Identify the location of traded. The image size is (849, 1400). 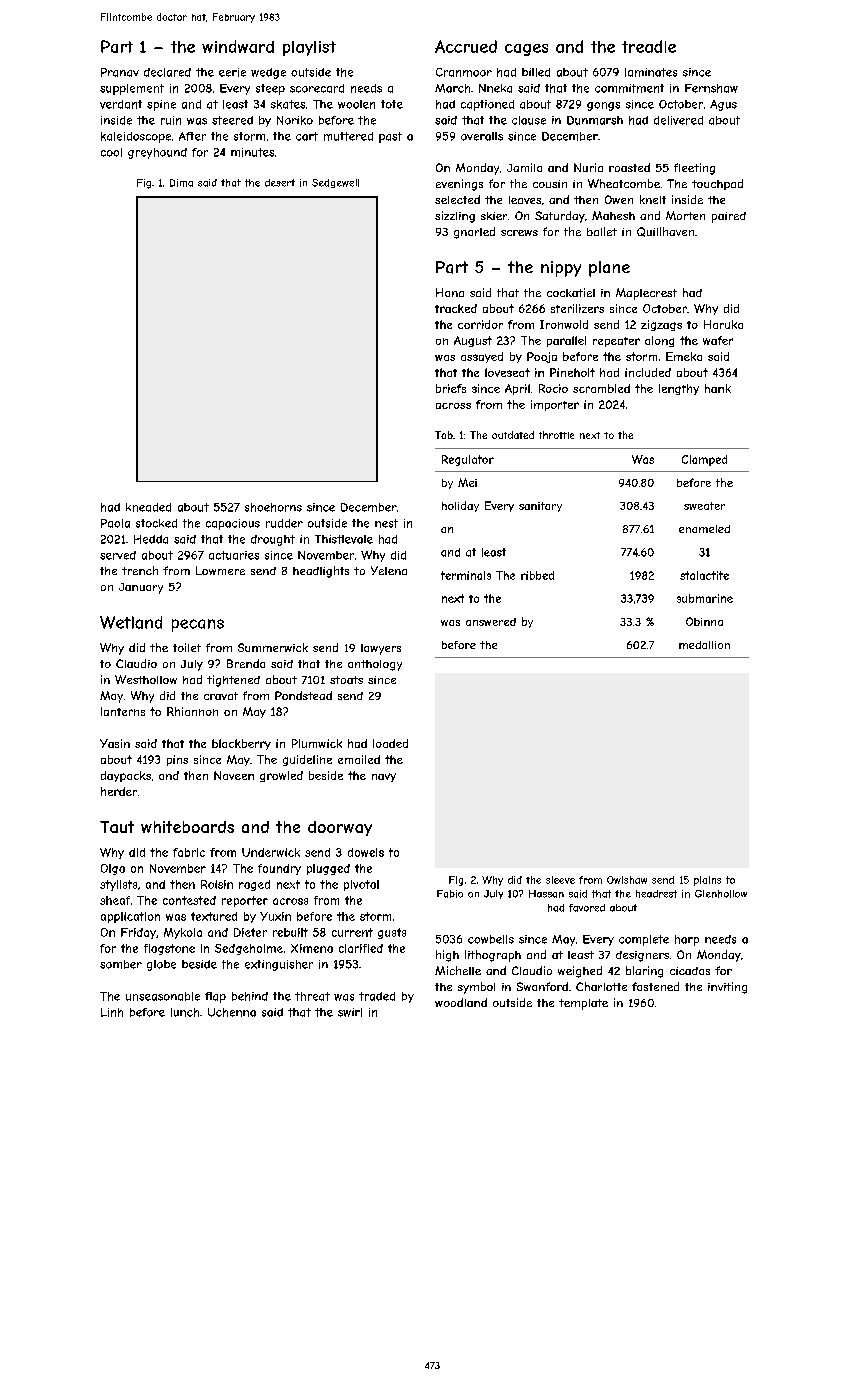
(377, 996).
